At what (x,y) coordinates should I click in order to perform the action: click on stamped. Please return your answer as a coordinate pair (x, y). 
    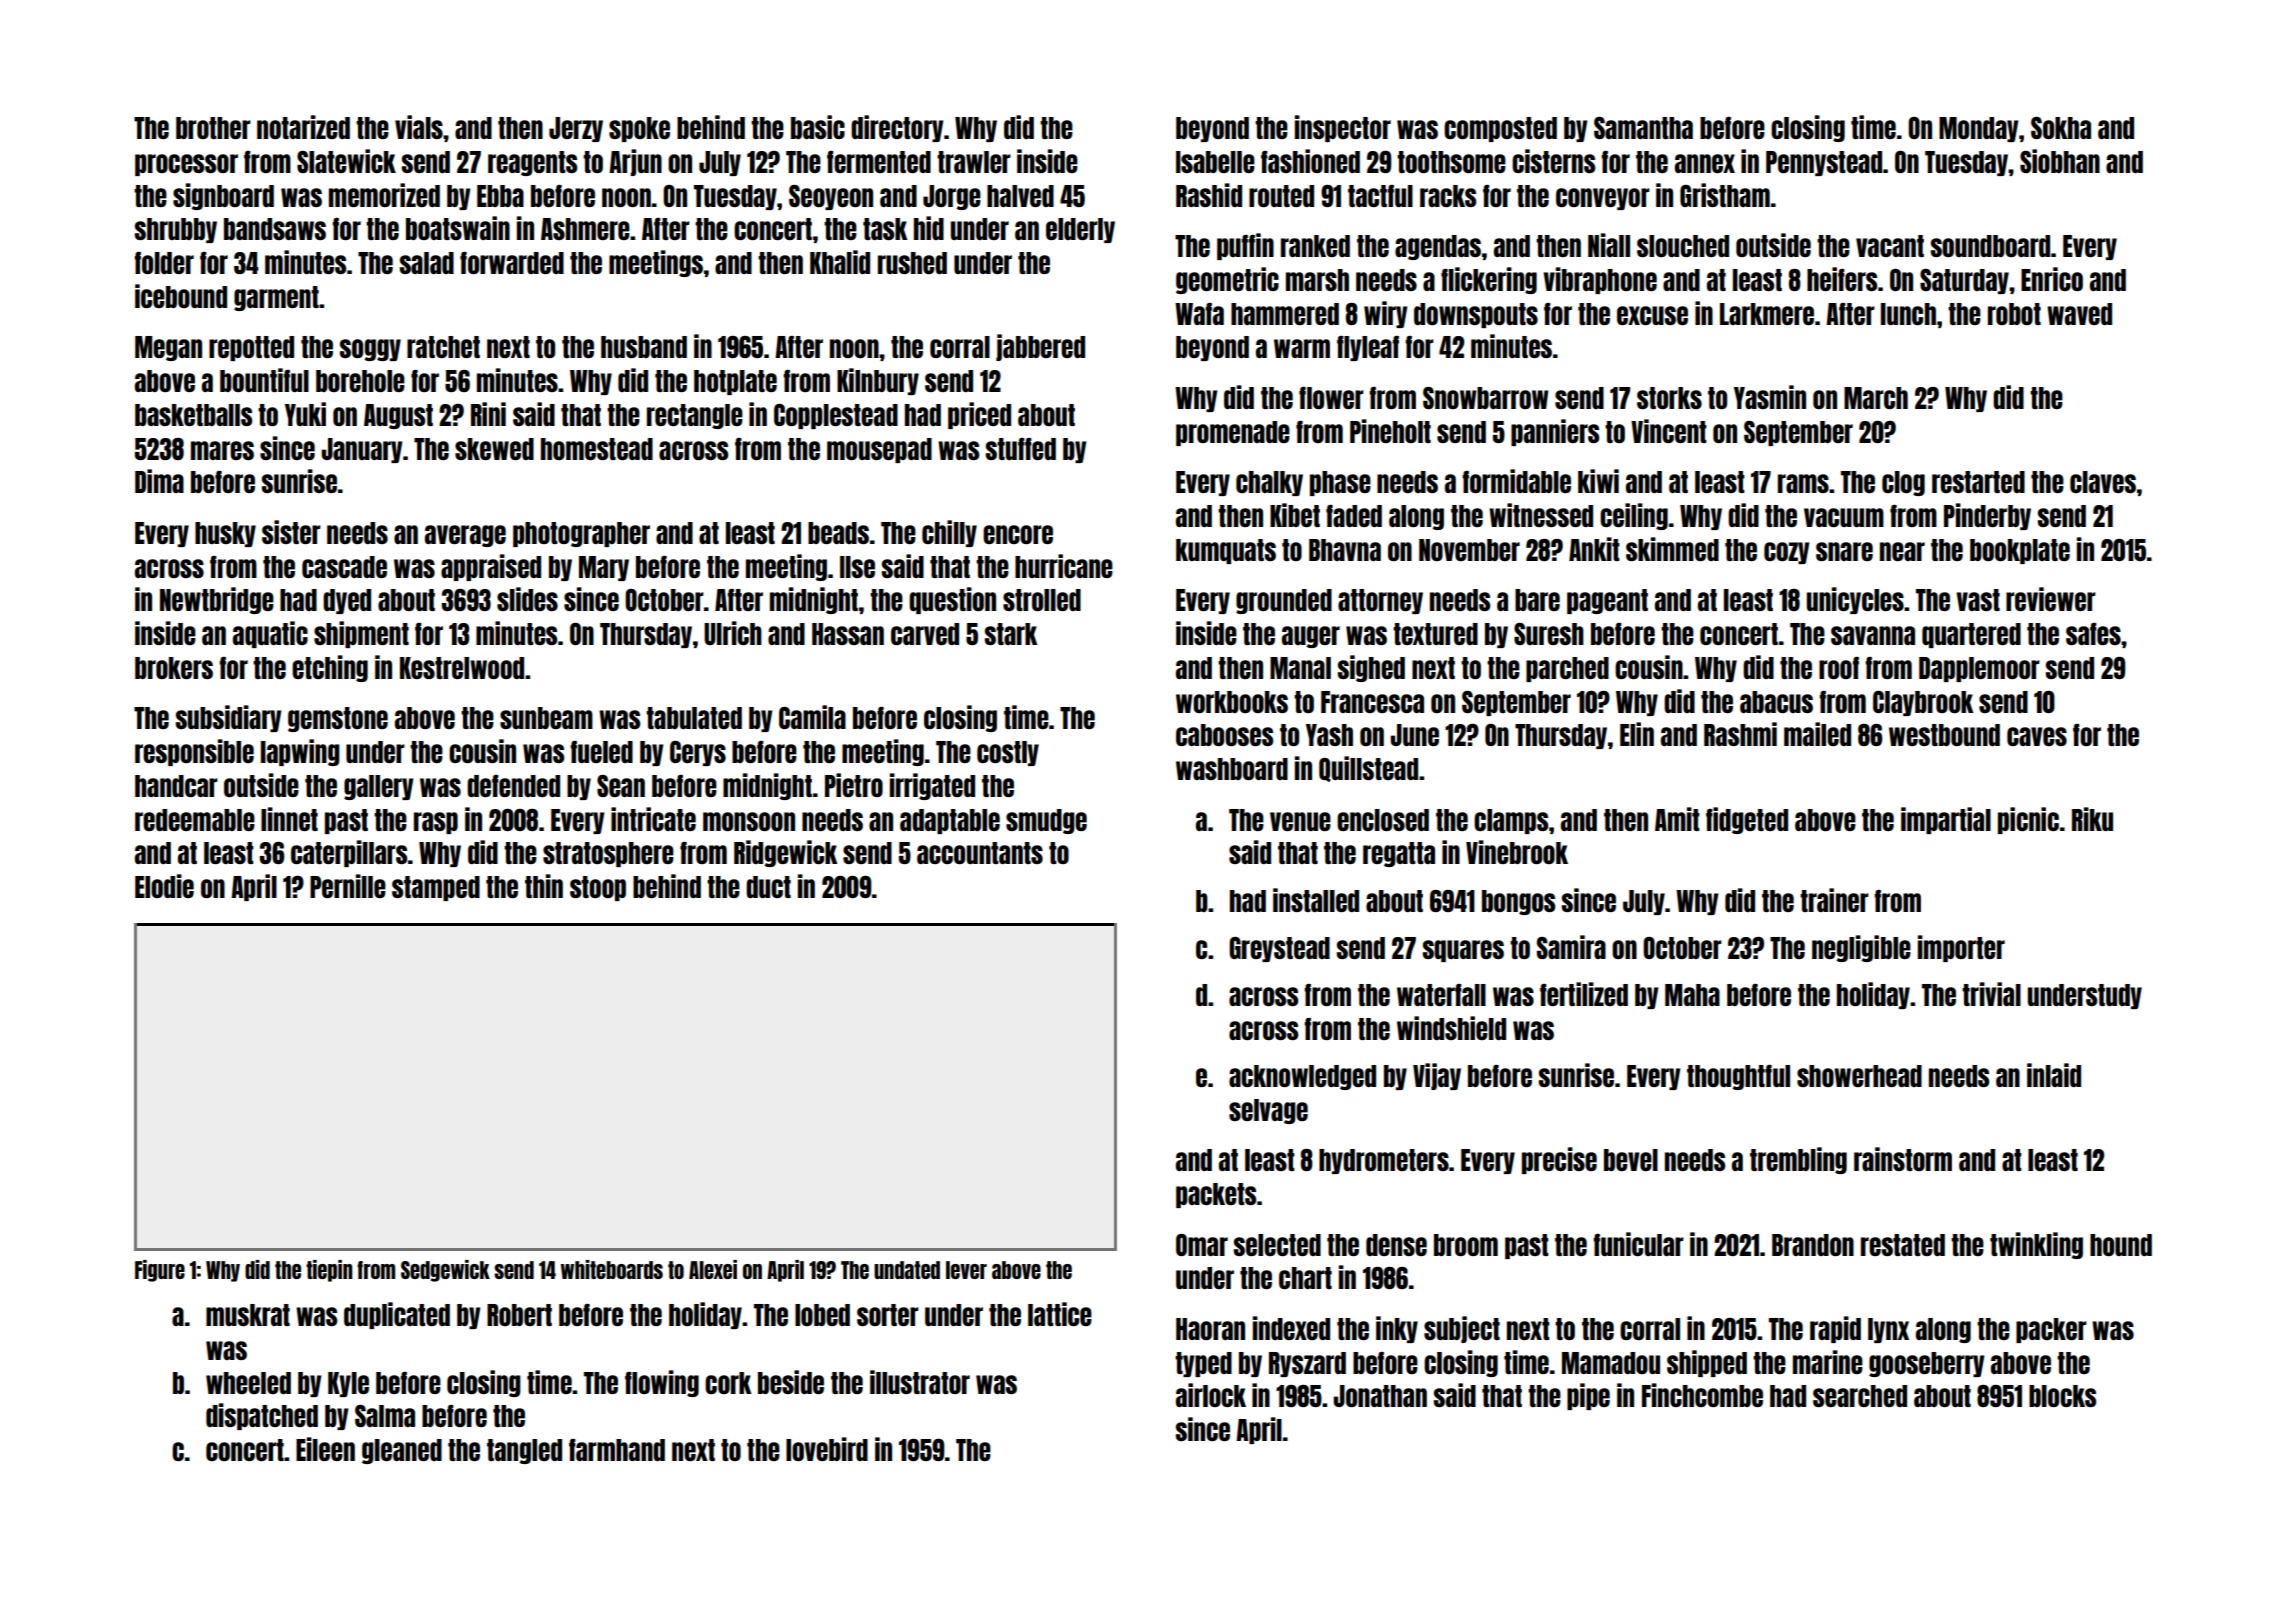
    Looking at the image, I should click on (436, 888).
